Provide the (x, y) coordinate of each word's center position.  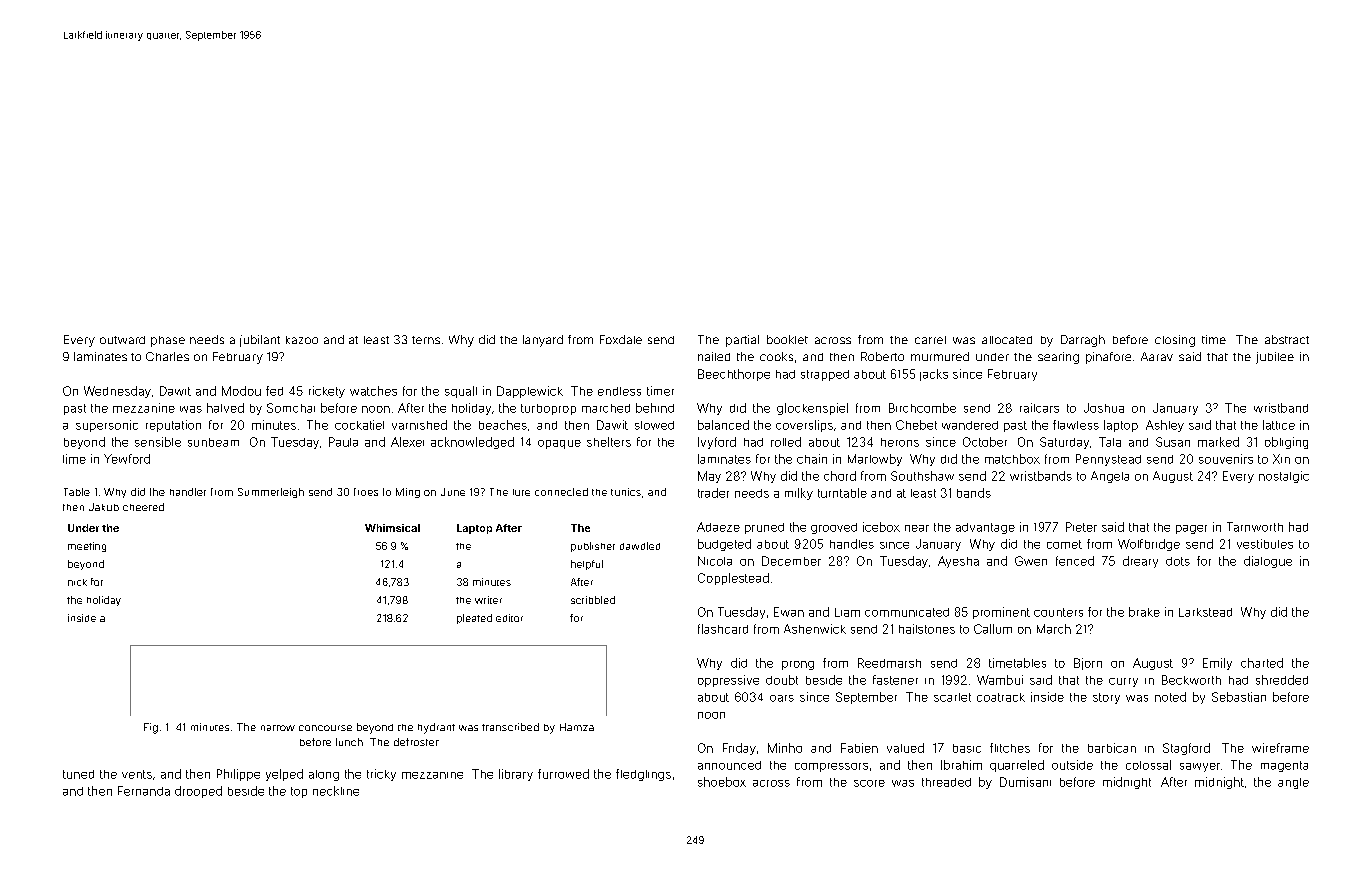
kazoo (302, 340)
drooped (198, 792)
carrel (930, 340)
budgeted (724, 545)
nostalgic (1284, 477)
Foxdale (621, 339)
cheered (143, 507)
